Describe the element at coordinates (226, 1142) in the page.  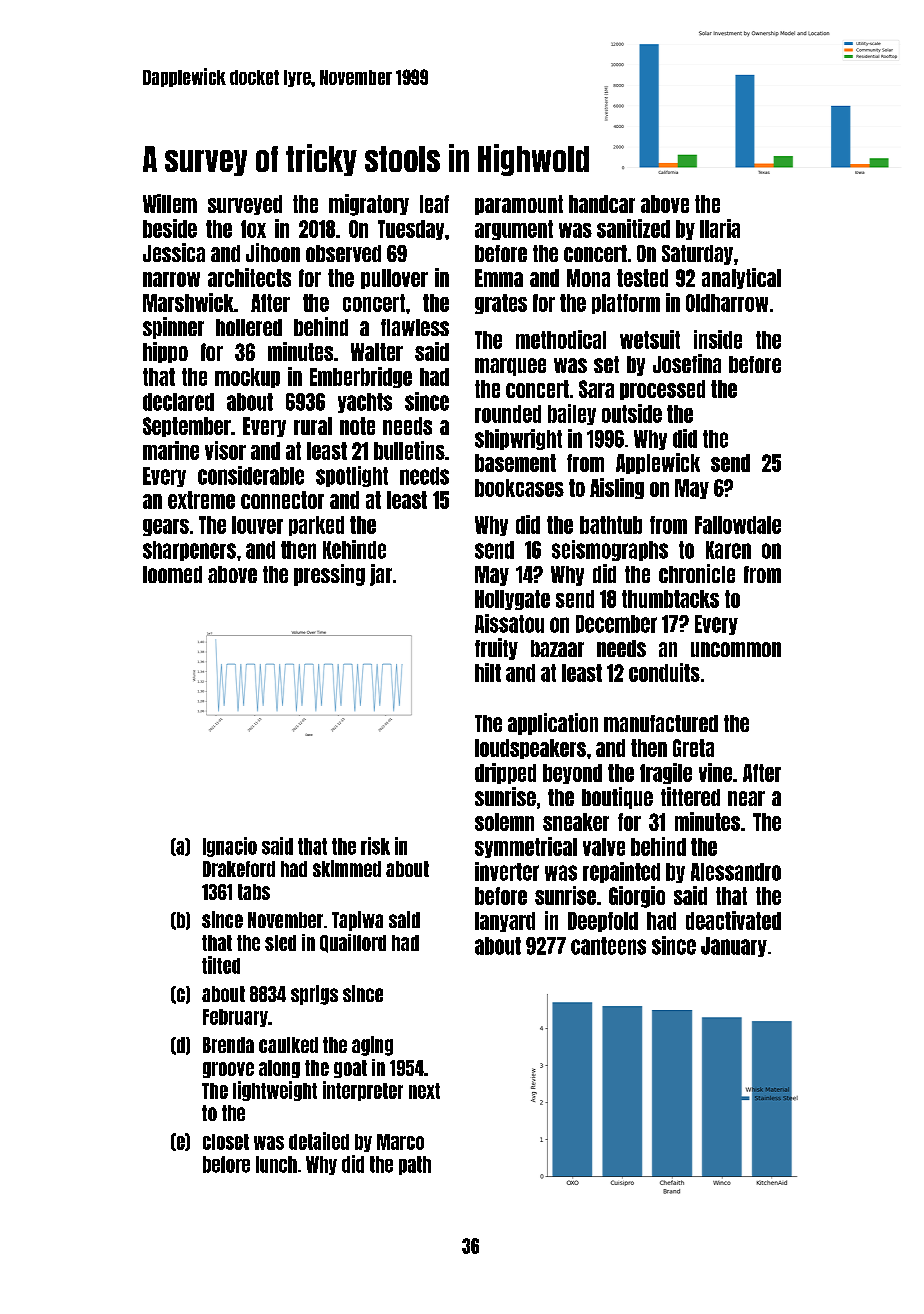
I see `closet` at that location.
